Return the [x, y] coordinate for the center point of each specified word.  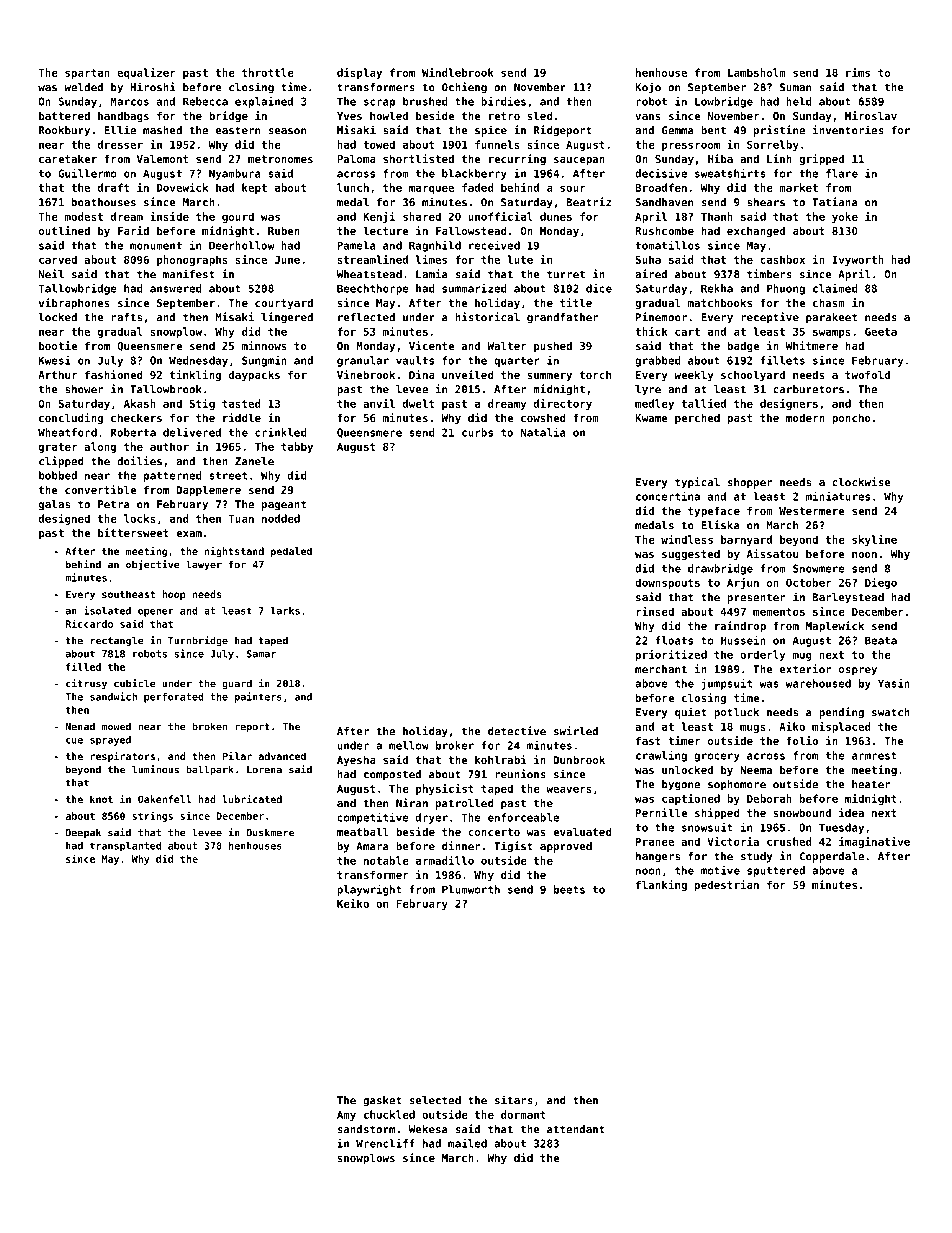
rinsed [655, 611]
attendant [576, 1129]
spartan [87, 74]
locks [140, 518]
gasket [382, 1101]
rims [858, 72]
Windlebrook [458, 72]
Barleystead [848, 598]
